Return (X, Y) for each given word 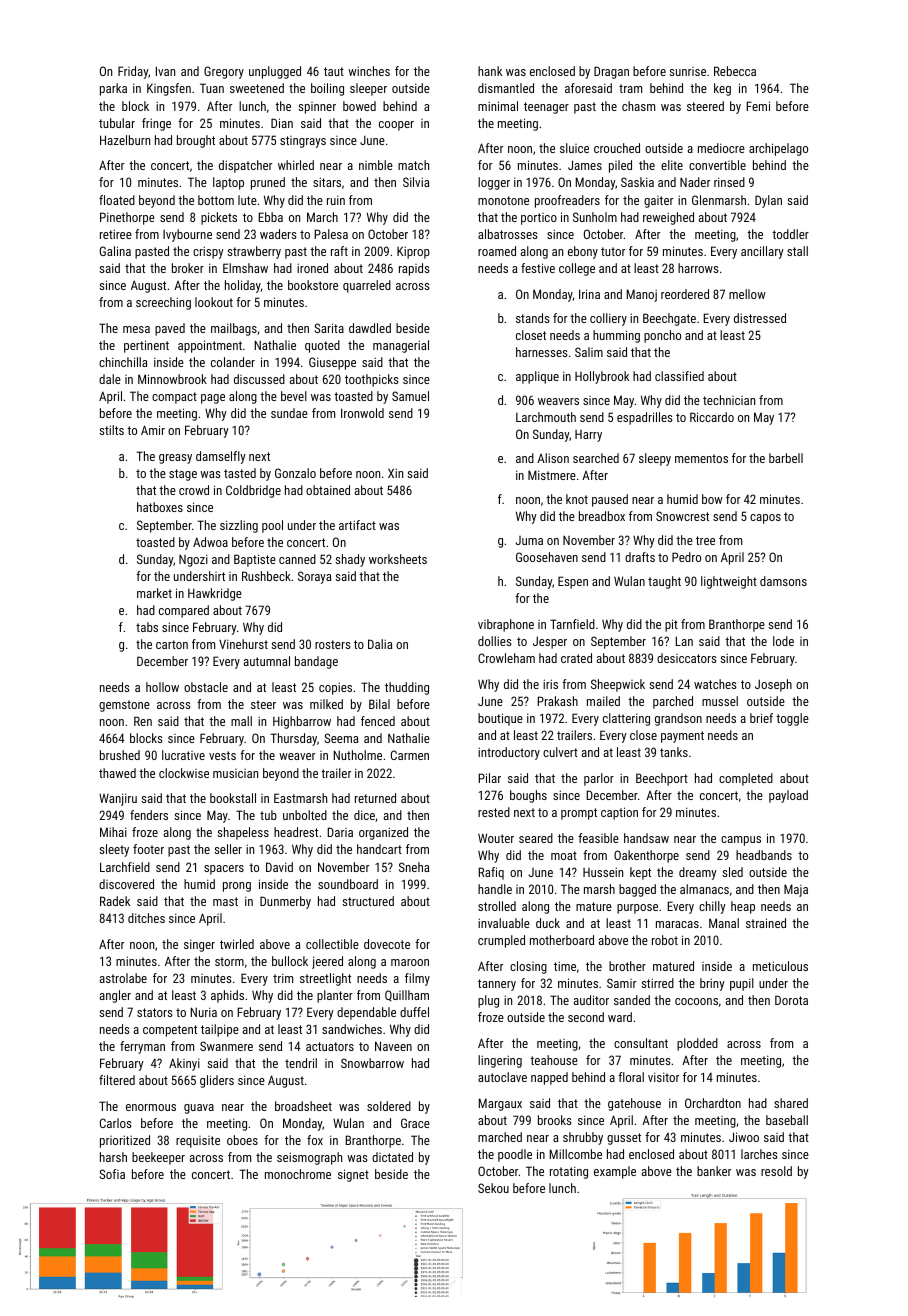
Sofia (112, 1174)
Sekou (493, 1188)
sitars (327, 182)
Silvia (416, 182)
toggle (792, 719)
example (615, 1172)
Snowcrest (682, 516)
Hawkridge (215, 594)
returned (375, 798)
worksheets (398, 559)
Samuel (410, 396)
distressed (760, 318)
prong (237, 887)
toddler (790, 234)
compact (174, 398)
